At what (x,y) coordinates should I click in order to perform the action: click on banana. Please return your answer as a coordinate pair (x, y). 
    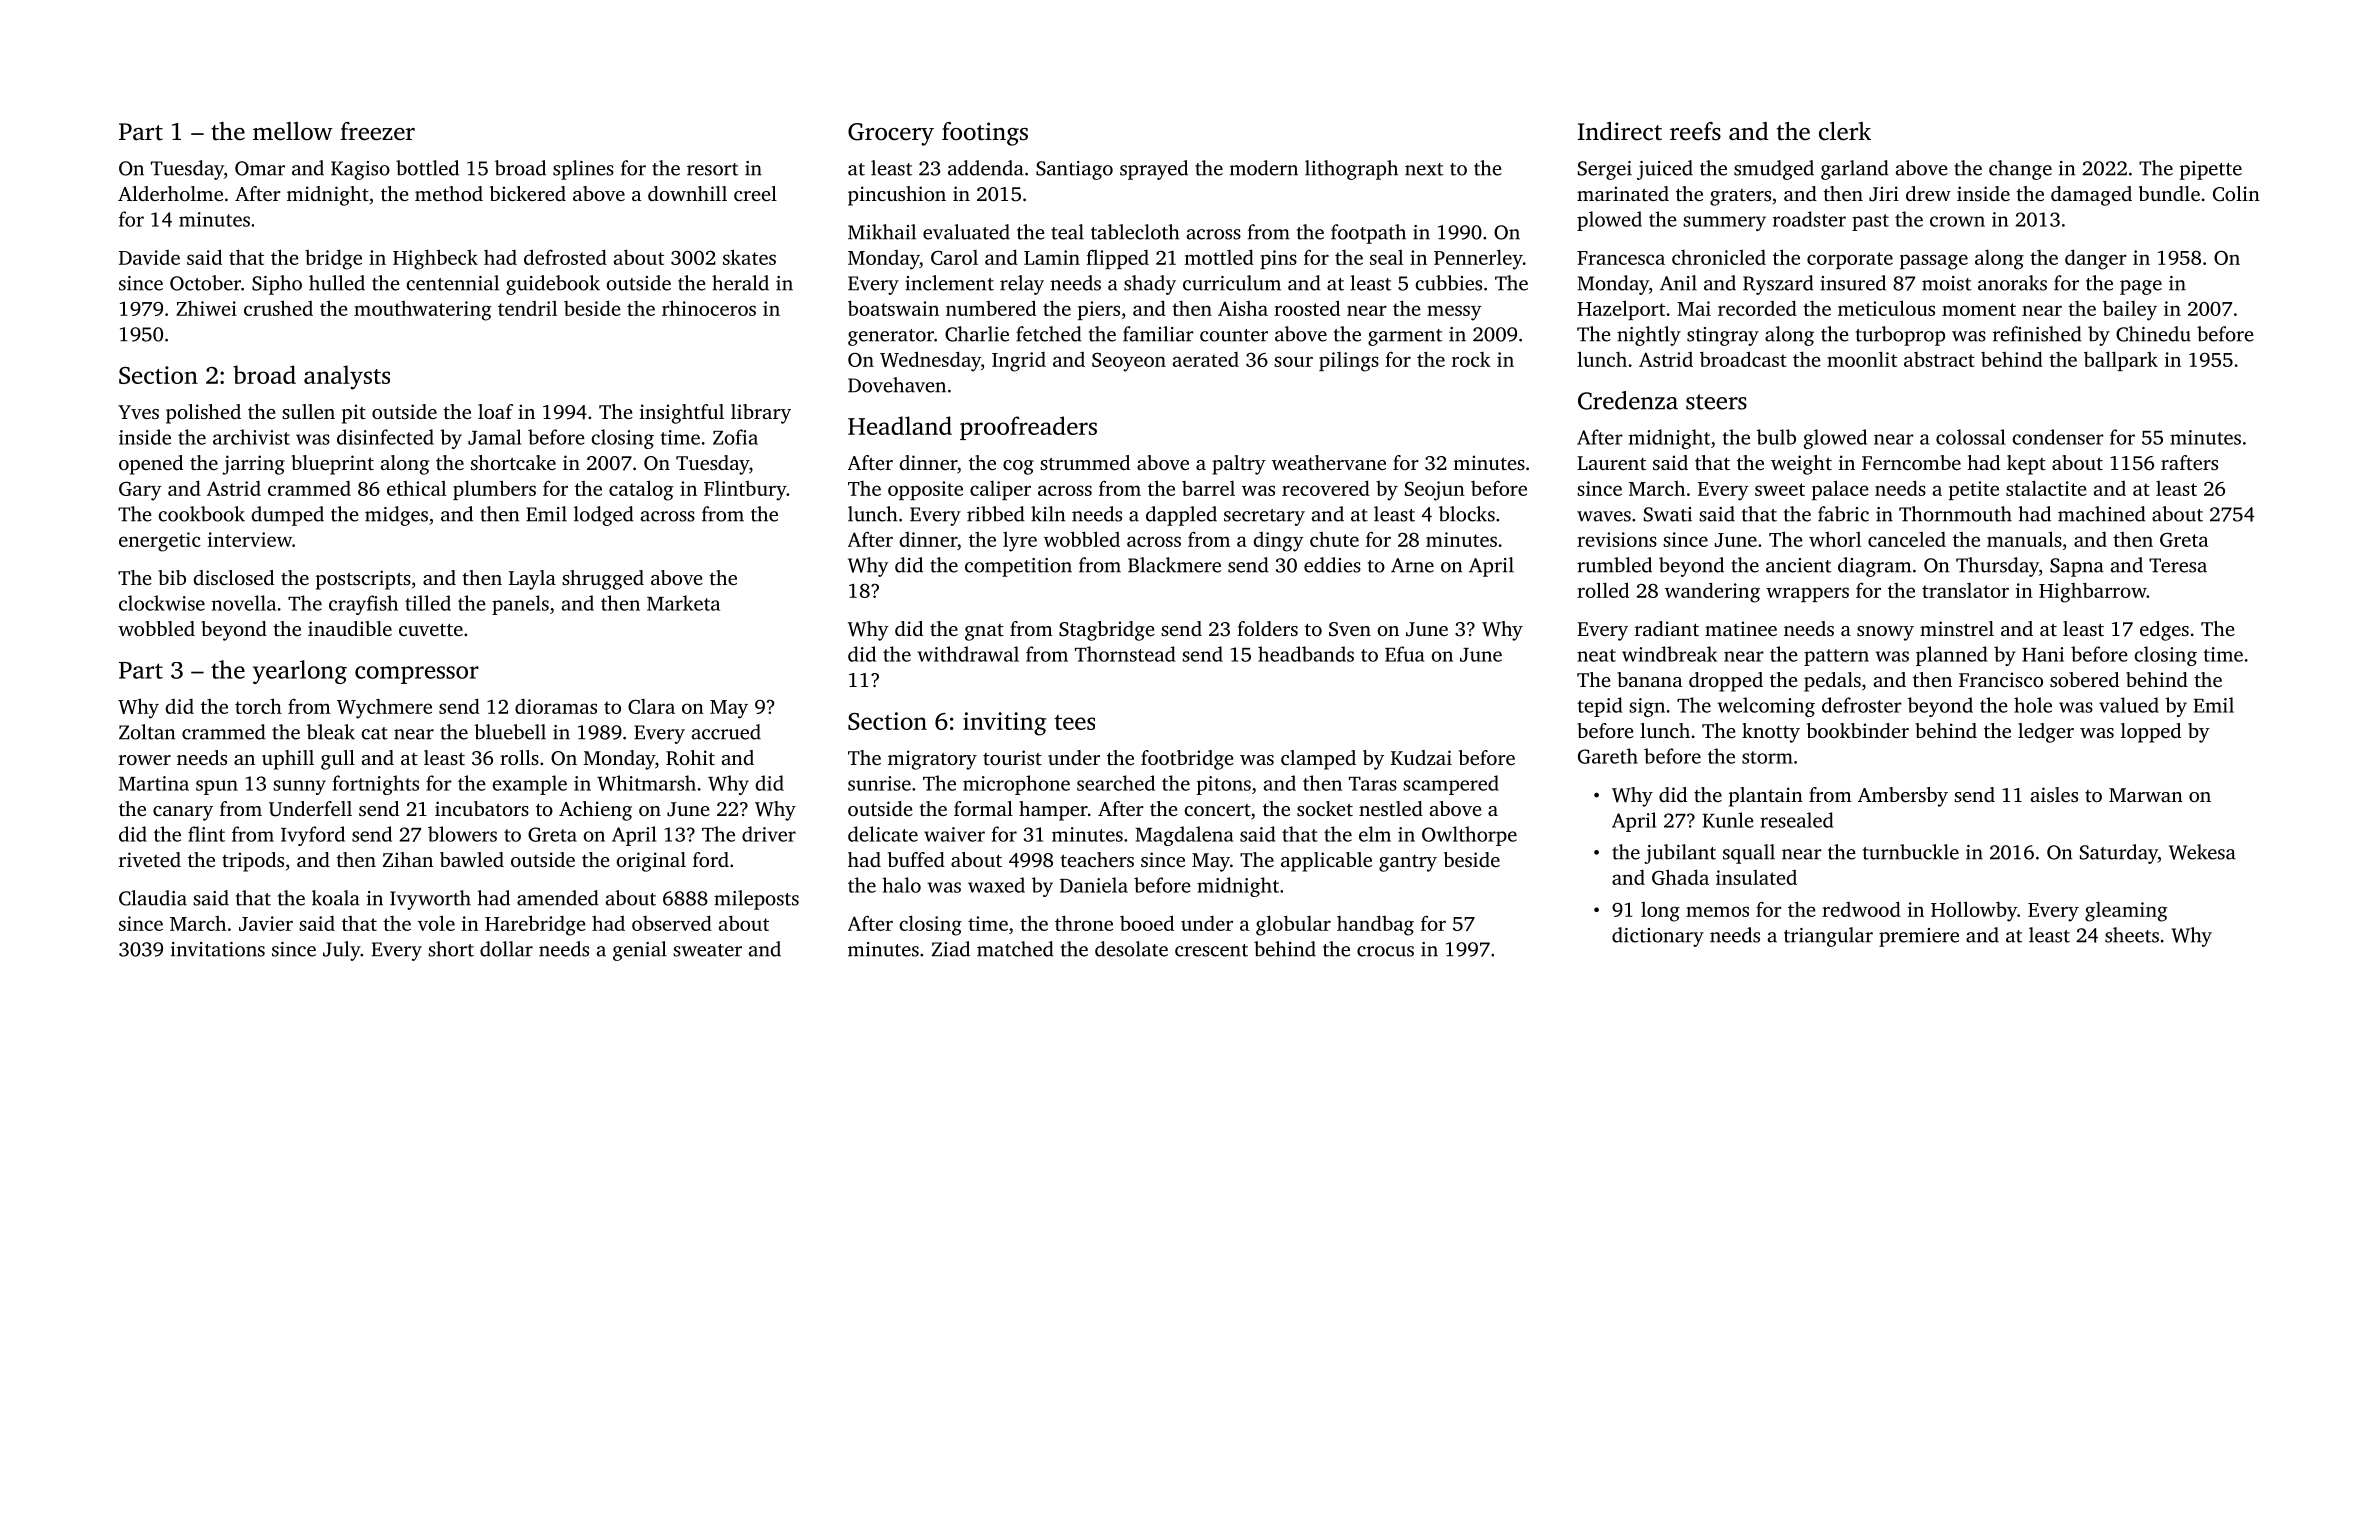
    Looking at the image, I should click on (1649, 679).
